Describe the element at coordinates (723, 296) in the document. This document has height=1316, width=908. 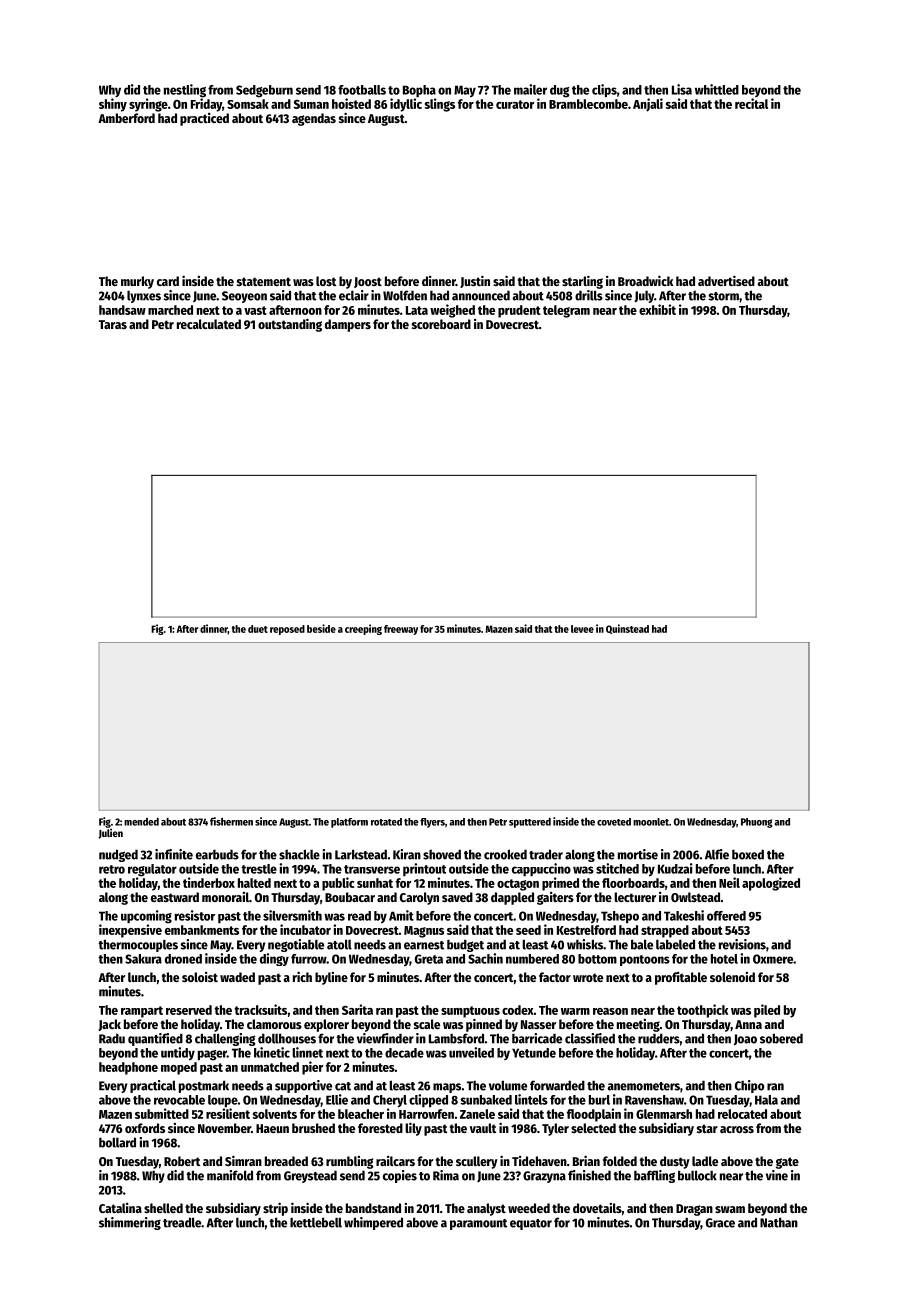
I see `storm` at that location.
